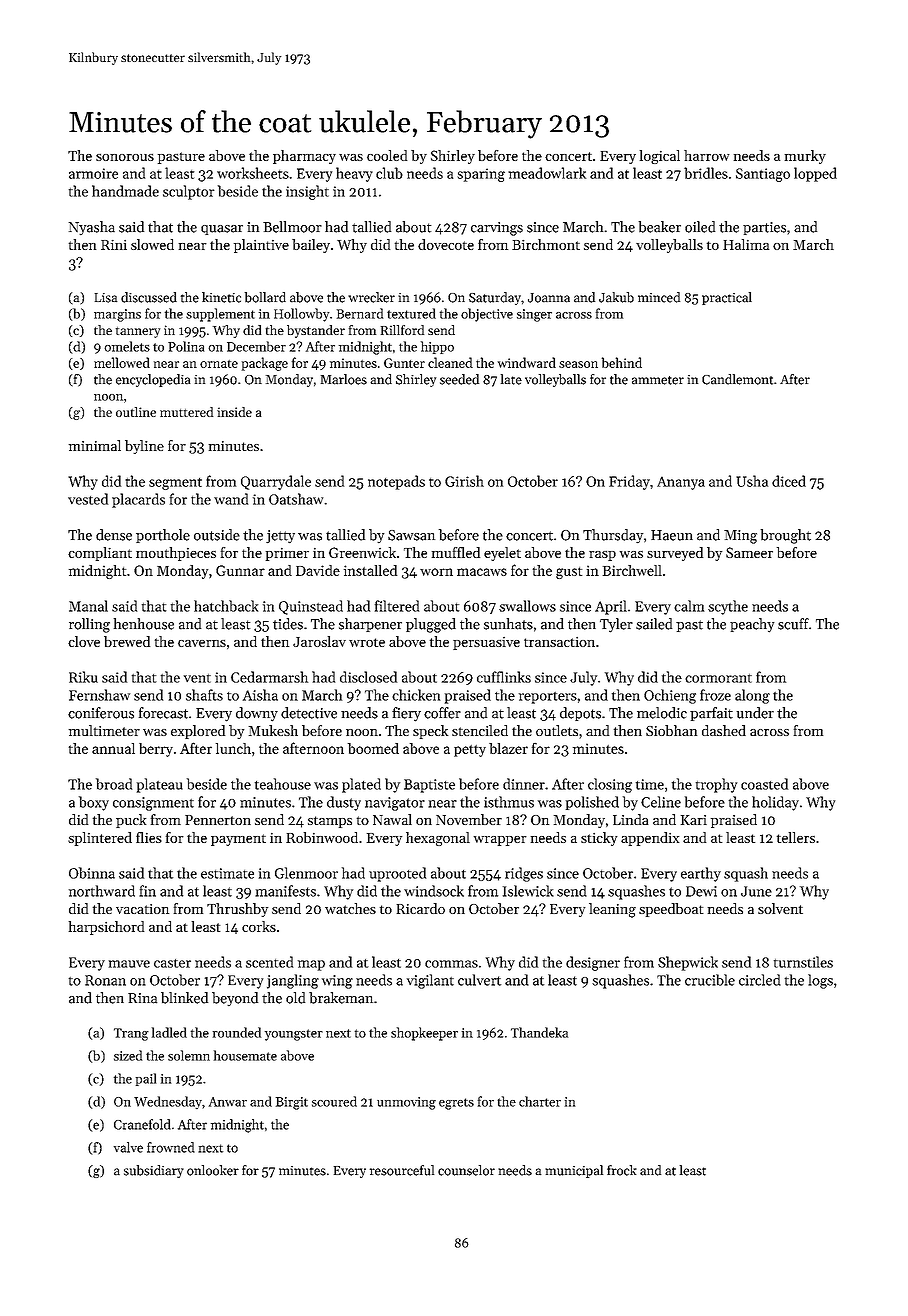 The image size is (908, 1316). Describe the element at coordinates (466, 1170) in the image. I see `counselor` at that location.
